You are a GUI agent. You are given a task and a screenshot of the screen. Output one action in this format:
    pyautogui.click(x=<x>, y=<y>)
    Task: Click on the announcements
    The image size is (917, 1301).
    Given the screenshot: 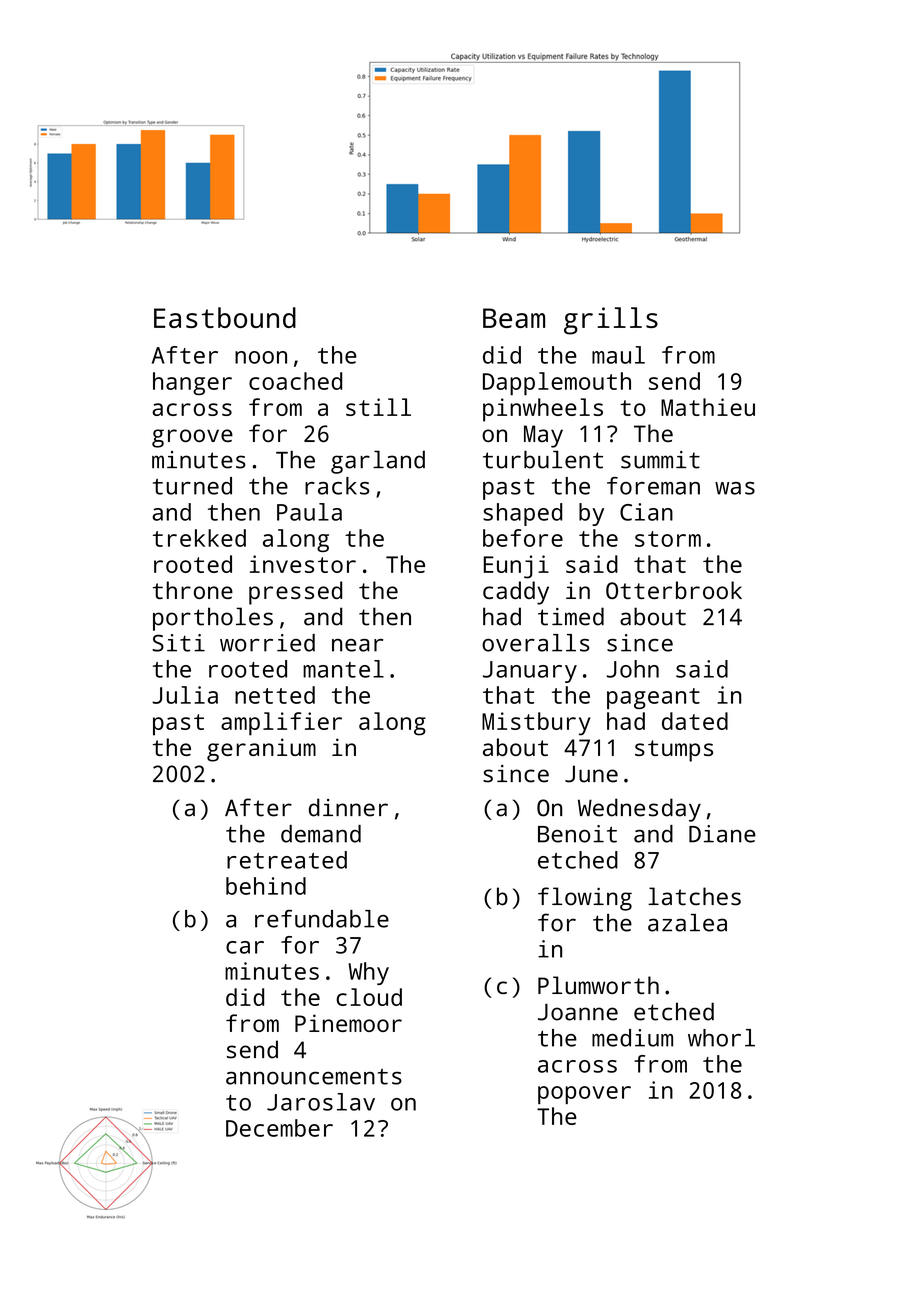 What is the action you would take?
    pyautogui.click(x=314, y=1077)
